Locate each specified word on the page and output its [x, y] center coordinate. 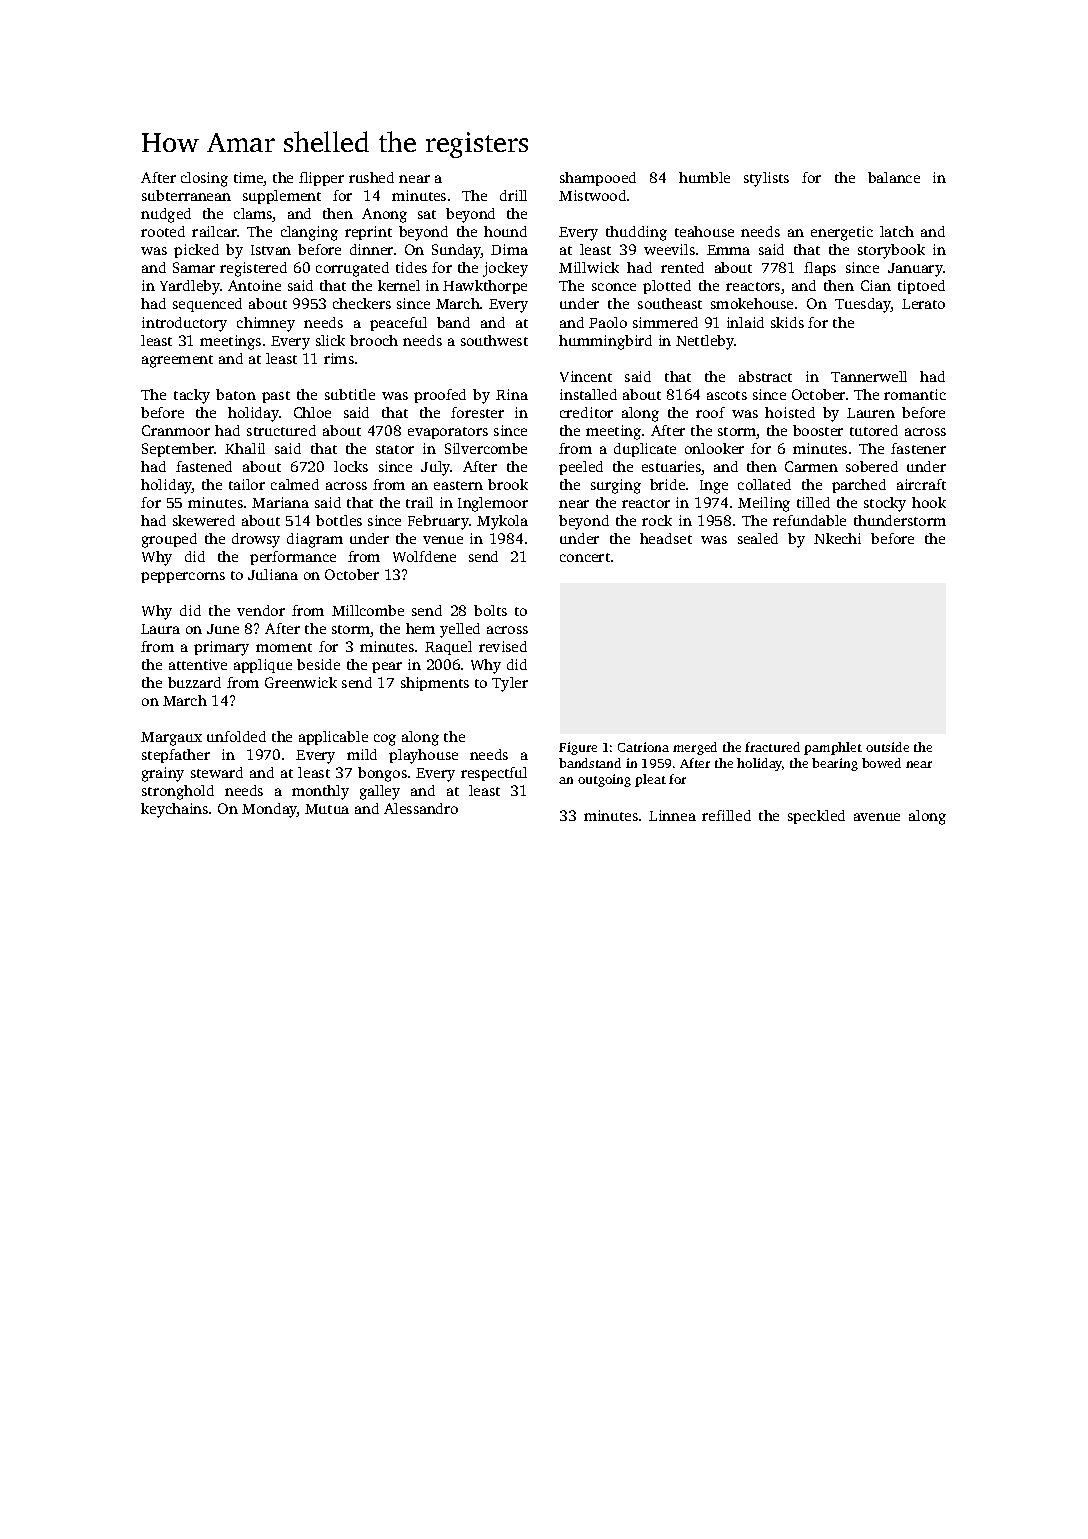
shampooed [598, 179]
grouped [169, 540]
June [223, 629]
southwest [494, 340]
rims [339, 358]
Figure [578, 748]
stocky [885, 504]
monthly [320, 792]
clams [253, 215]
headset [666, 538]
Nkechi [837, 538]
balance [894, 177]
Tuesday [863, 305]
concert [585, 557]
